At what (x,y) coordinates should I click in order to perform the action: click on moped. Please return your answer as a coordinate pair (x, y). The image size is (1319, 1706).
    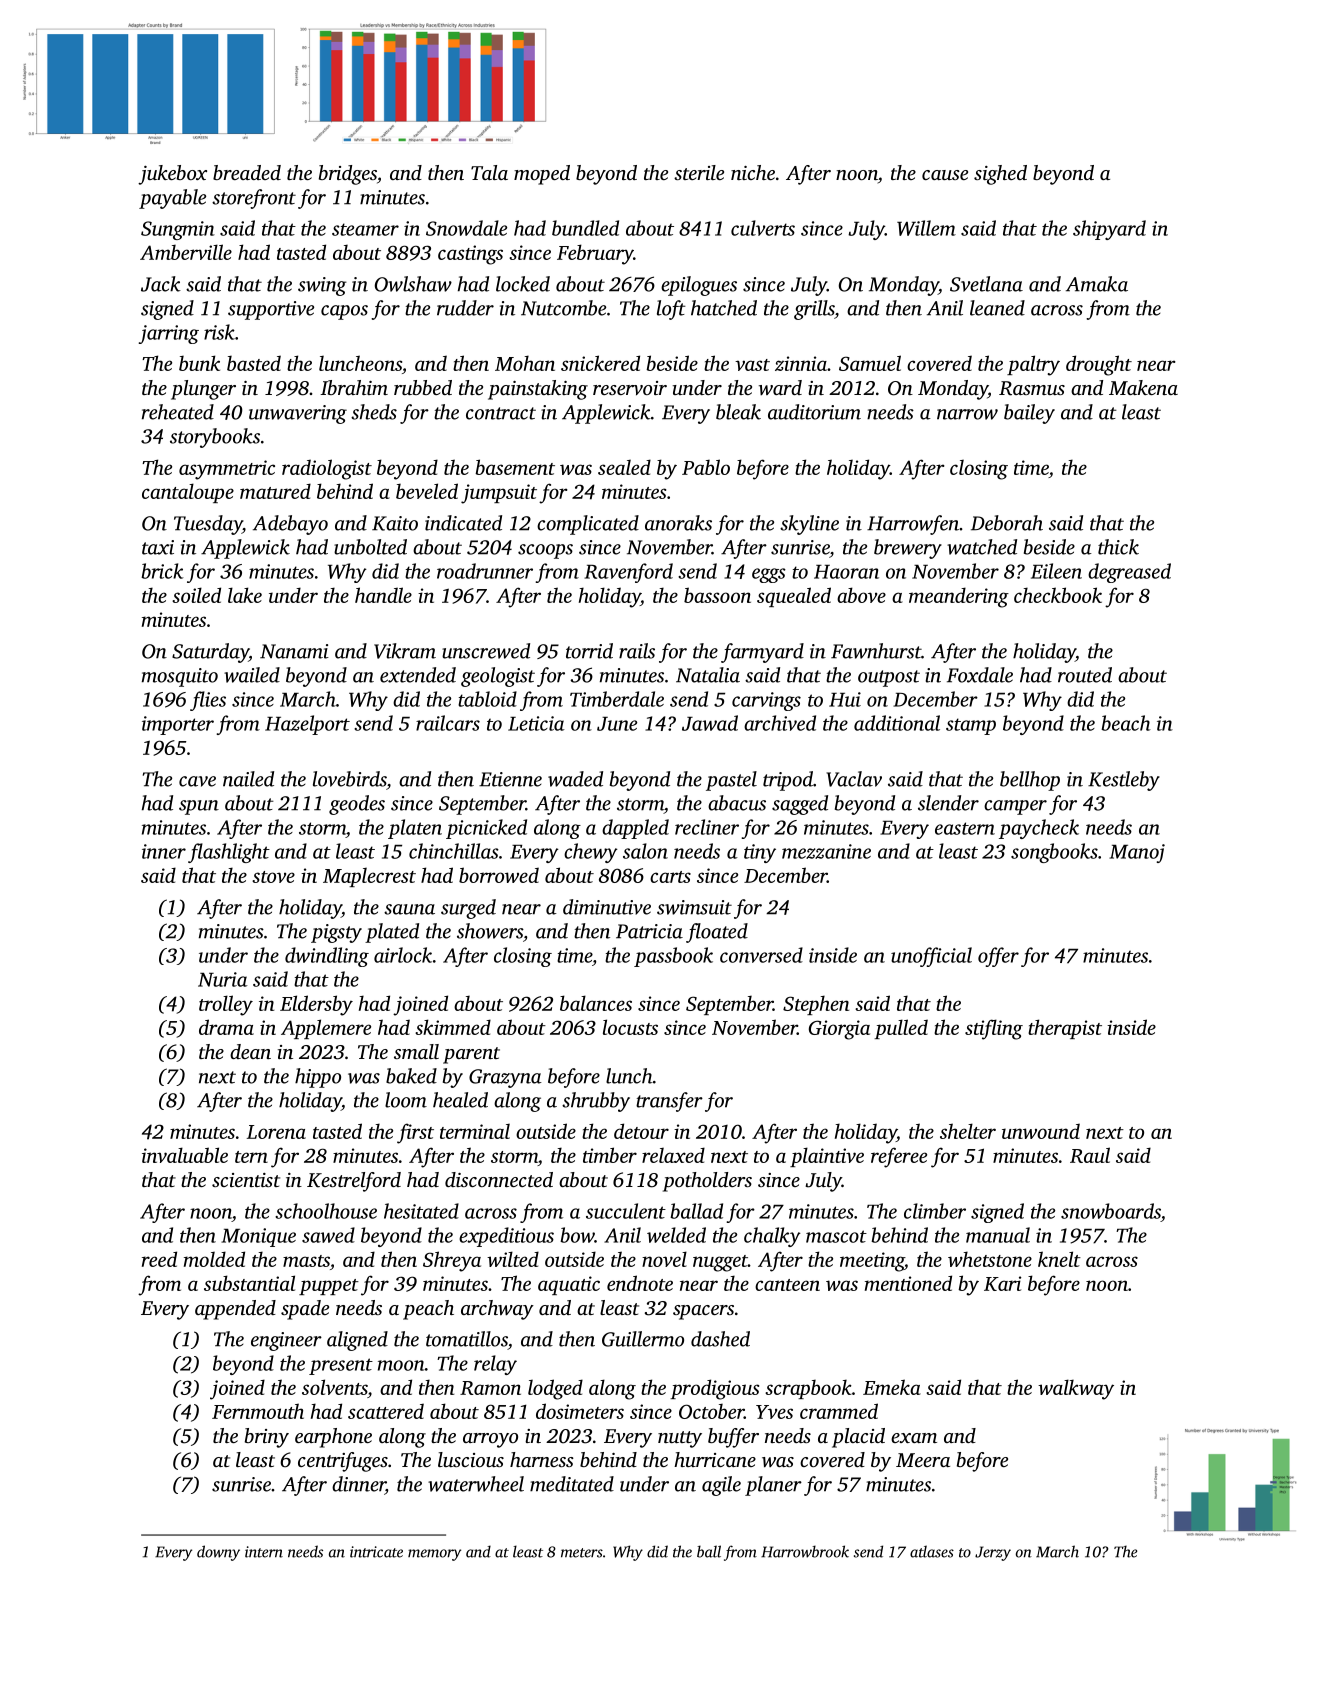
    Looking at the image, I should click on (542, 175).
